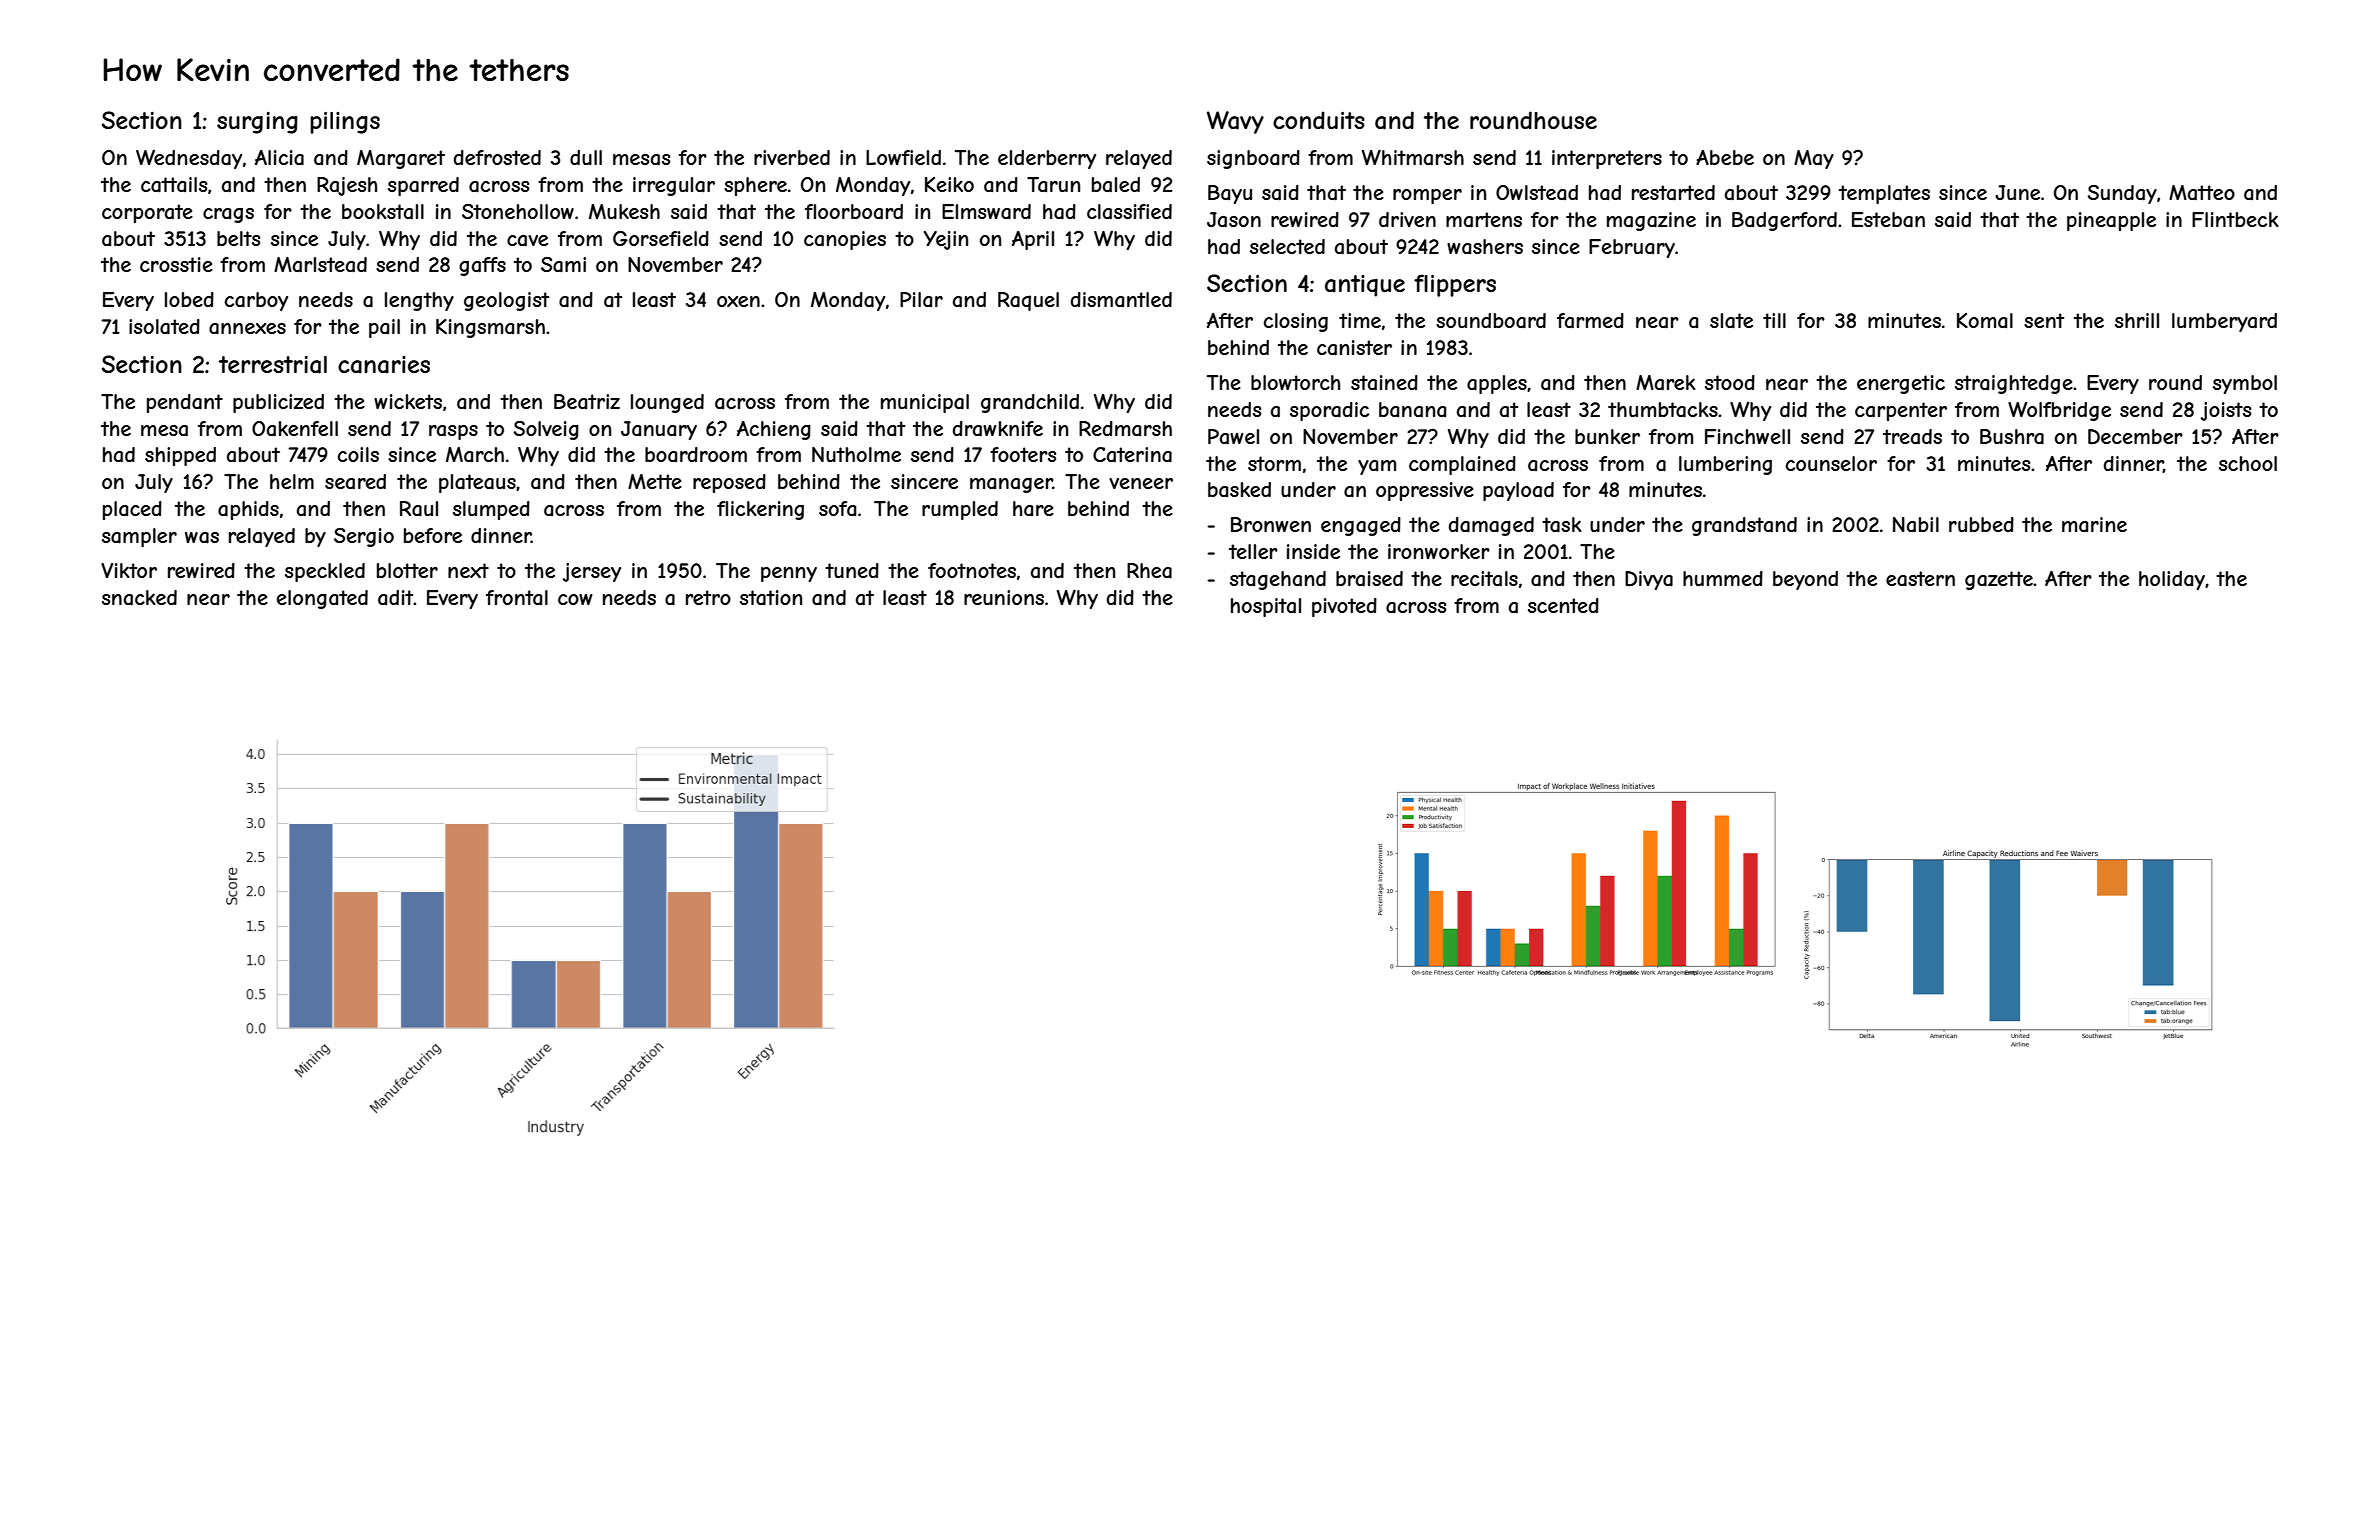 This image has height=1540, width=2380. Describe the element at coordinates (575, 599) in the image. I see `cow` at that location.
